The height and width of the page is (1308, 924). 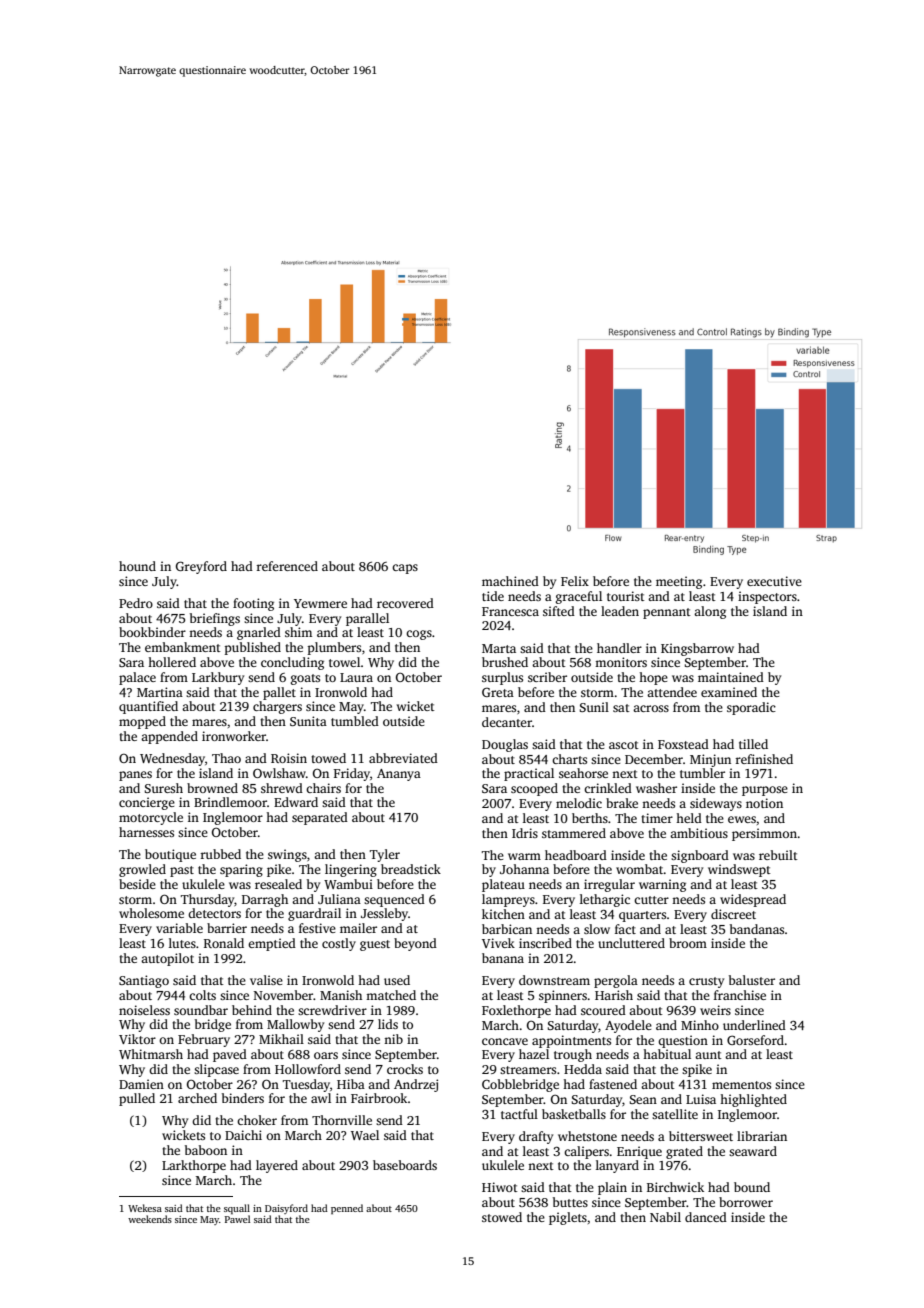 I want to click on warning, so click(x=662, y=885).
